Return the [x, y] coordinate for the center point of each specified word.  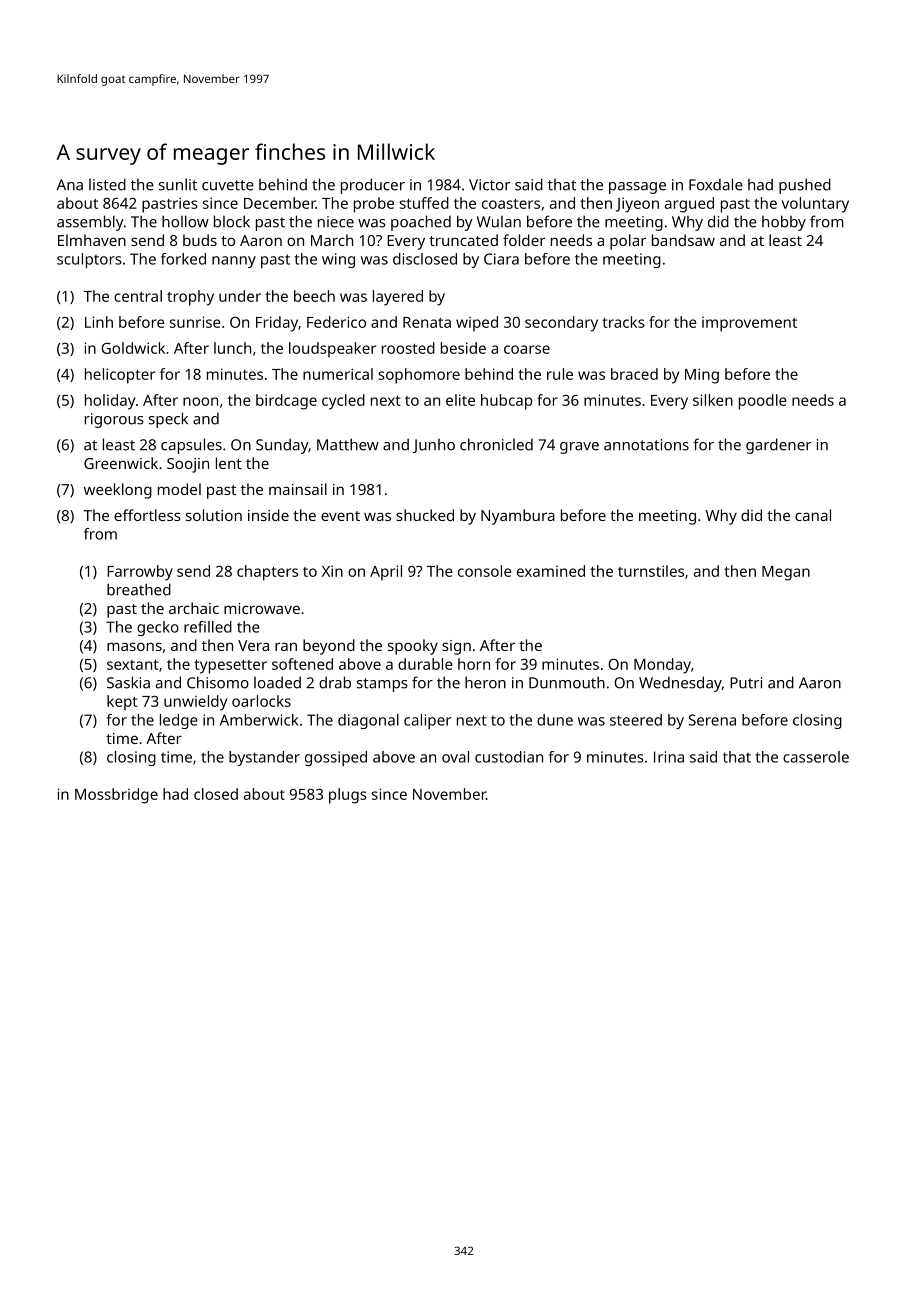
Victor [489, 185]
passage [637, 188]
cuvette [228, 185]
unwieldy [195, 703]
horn [474, 664]
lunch [232, 348]
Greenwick [121, 463]
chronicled [496, 444]
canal [813, 515]
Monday [662, 666]
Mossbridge [116, 796]
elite [460, 400]
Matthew [348, 444]
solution [214, 515]
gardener [778, 446]
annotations [646, 445]
